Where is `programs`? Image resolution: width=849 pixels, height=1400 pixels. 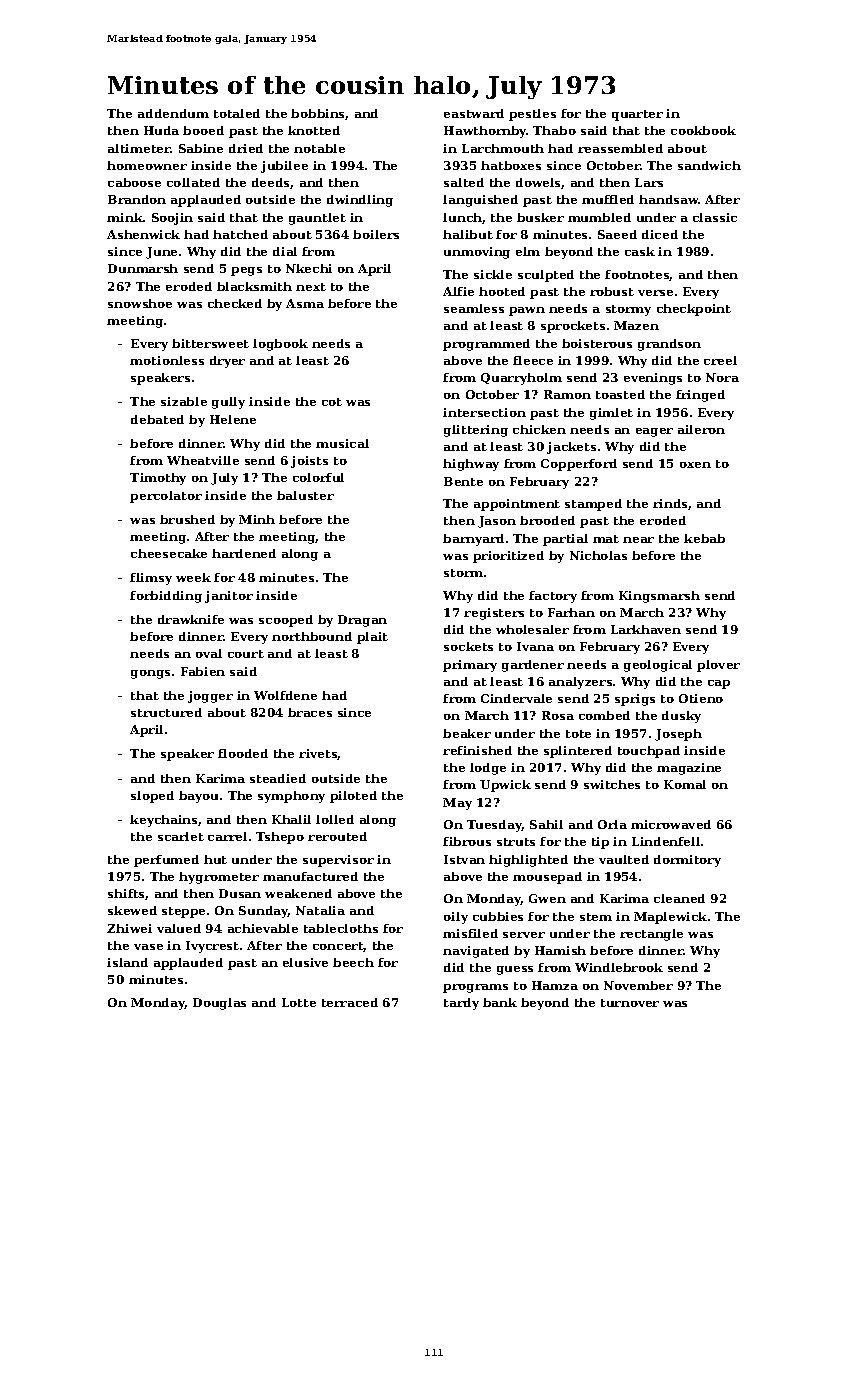
programs is located at coordinates (475, 988).
